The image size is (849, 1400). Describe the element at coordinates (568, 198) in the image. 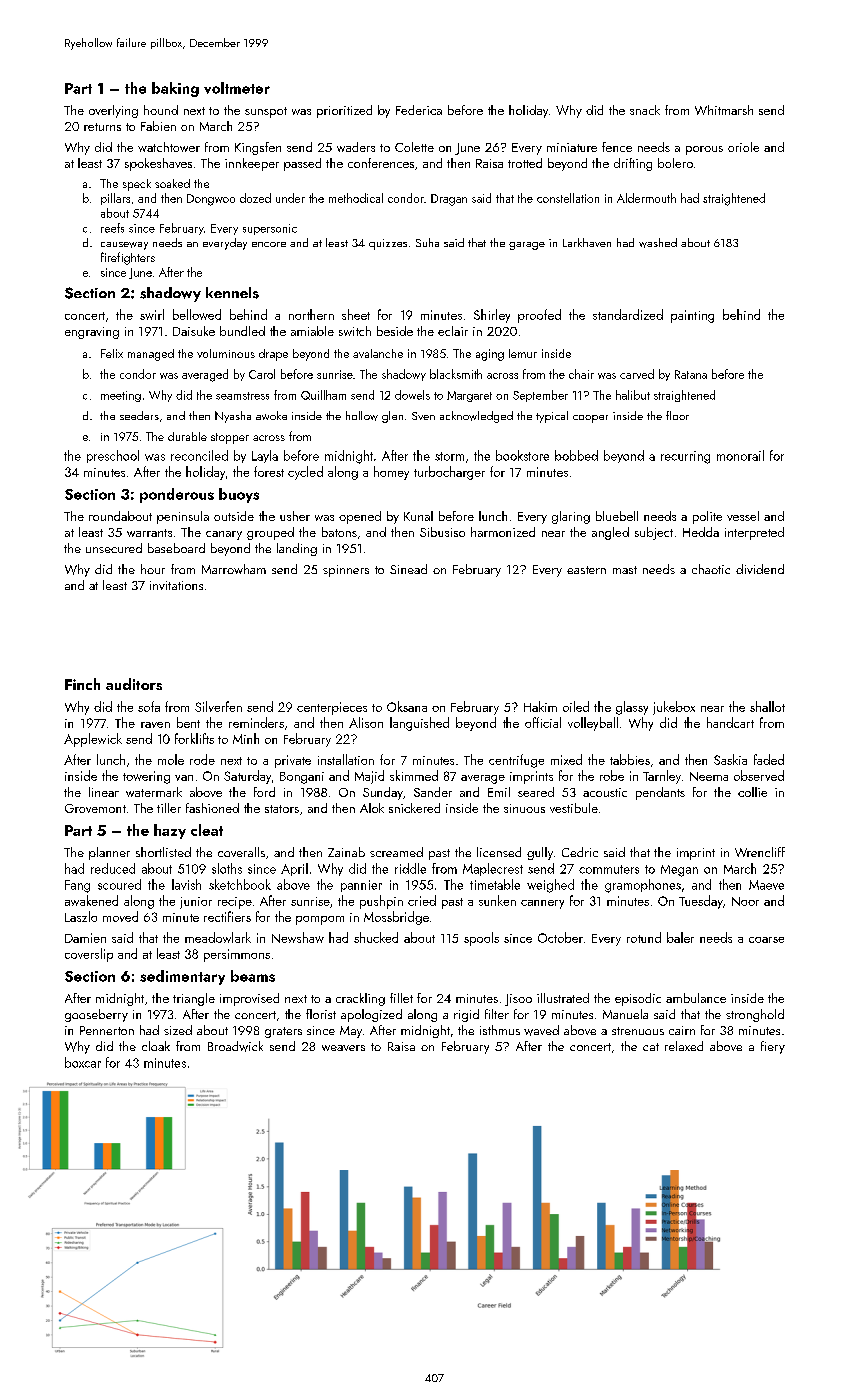

I see `constellation` at that location.
